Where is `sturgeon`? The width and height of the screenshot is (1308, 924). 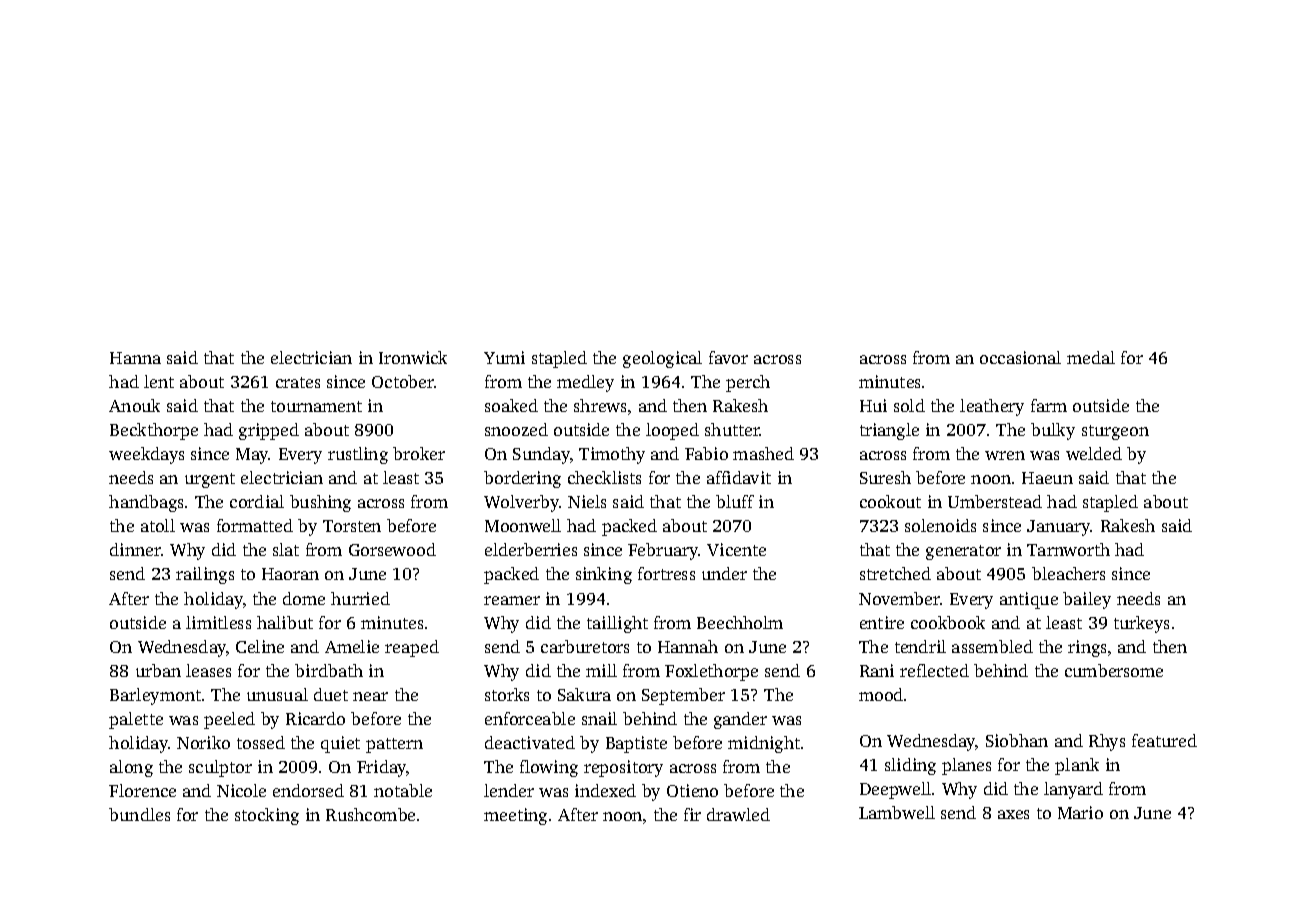 sturgeon is located at coordinates (1115, 432).
